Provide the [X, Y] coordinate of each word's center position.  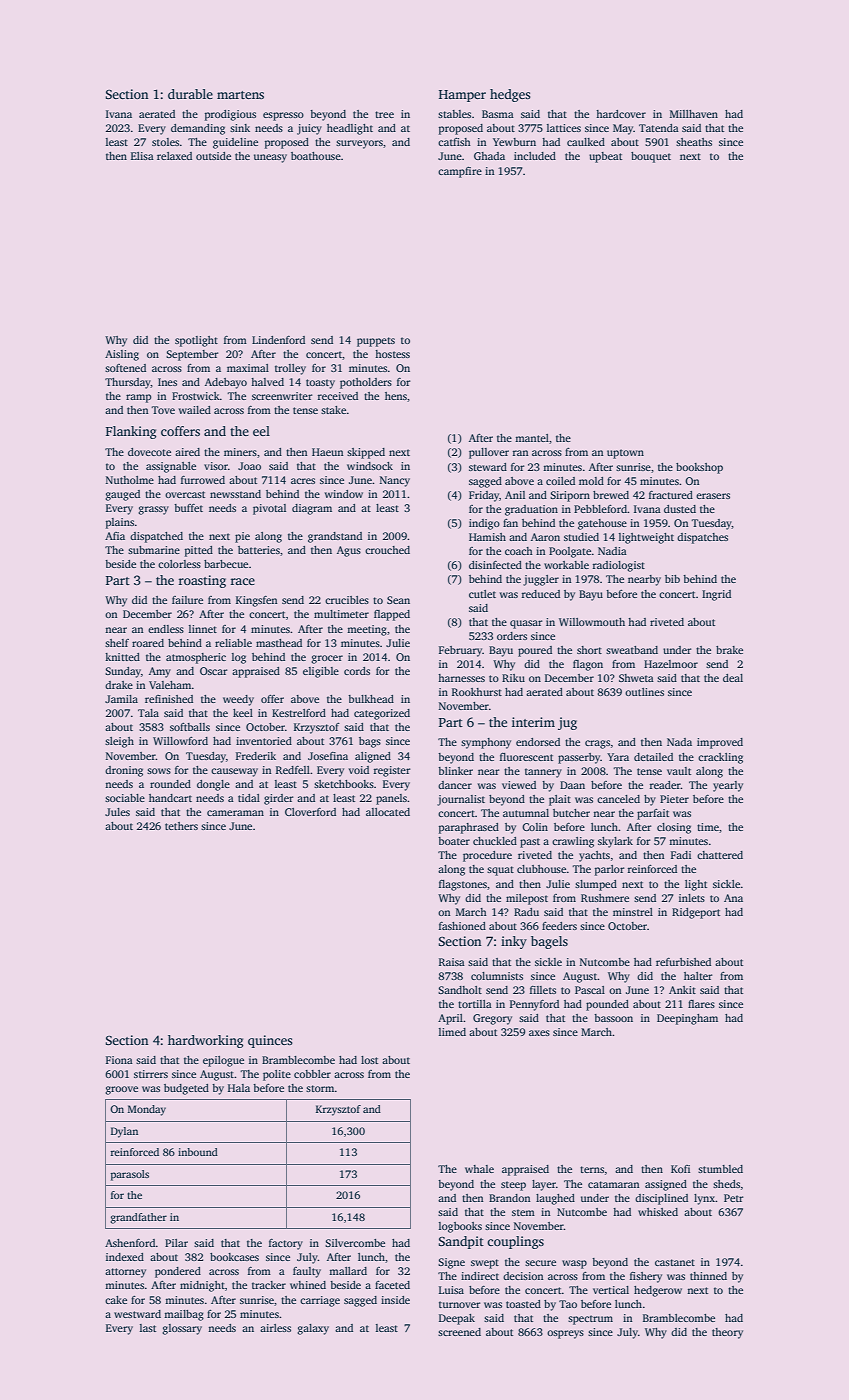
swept [485, 1264]
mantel [532, 438]
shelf [117, 643]
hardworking [205, 1041]
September [192, 355]
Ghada [489, 156]
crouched [387, 550]
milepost [527, 899]
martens [240, 95]
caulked [586, 142]
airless [275, 1328]
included [535, 156]
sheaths [694, 142]
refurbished [683, 962]
